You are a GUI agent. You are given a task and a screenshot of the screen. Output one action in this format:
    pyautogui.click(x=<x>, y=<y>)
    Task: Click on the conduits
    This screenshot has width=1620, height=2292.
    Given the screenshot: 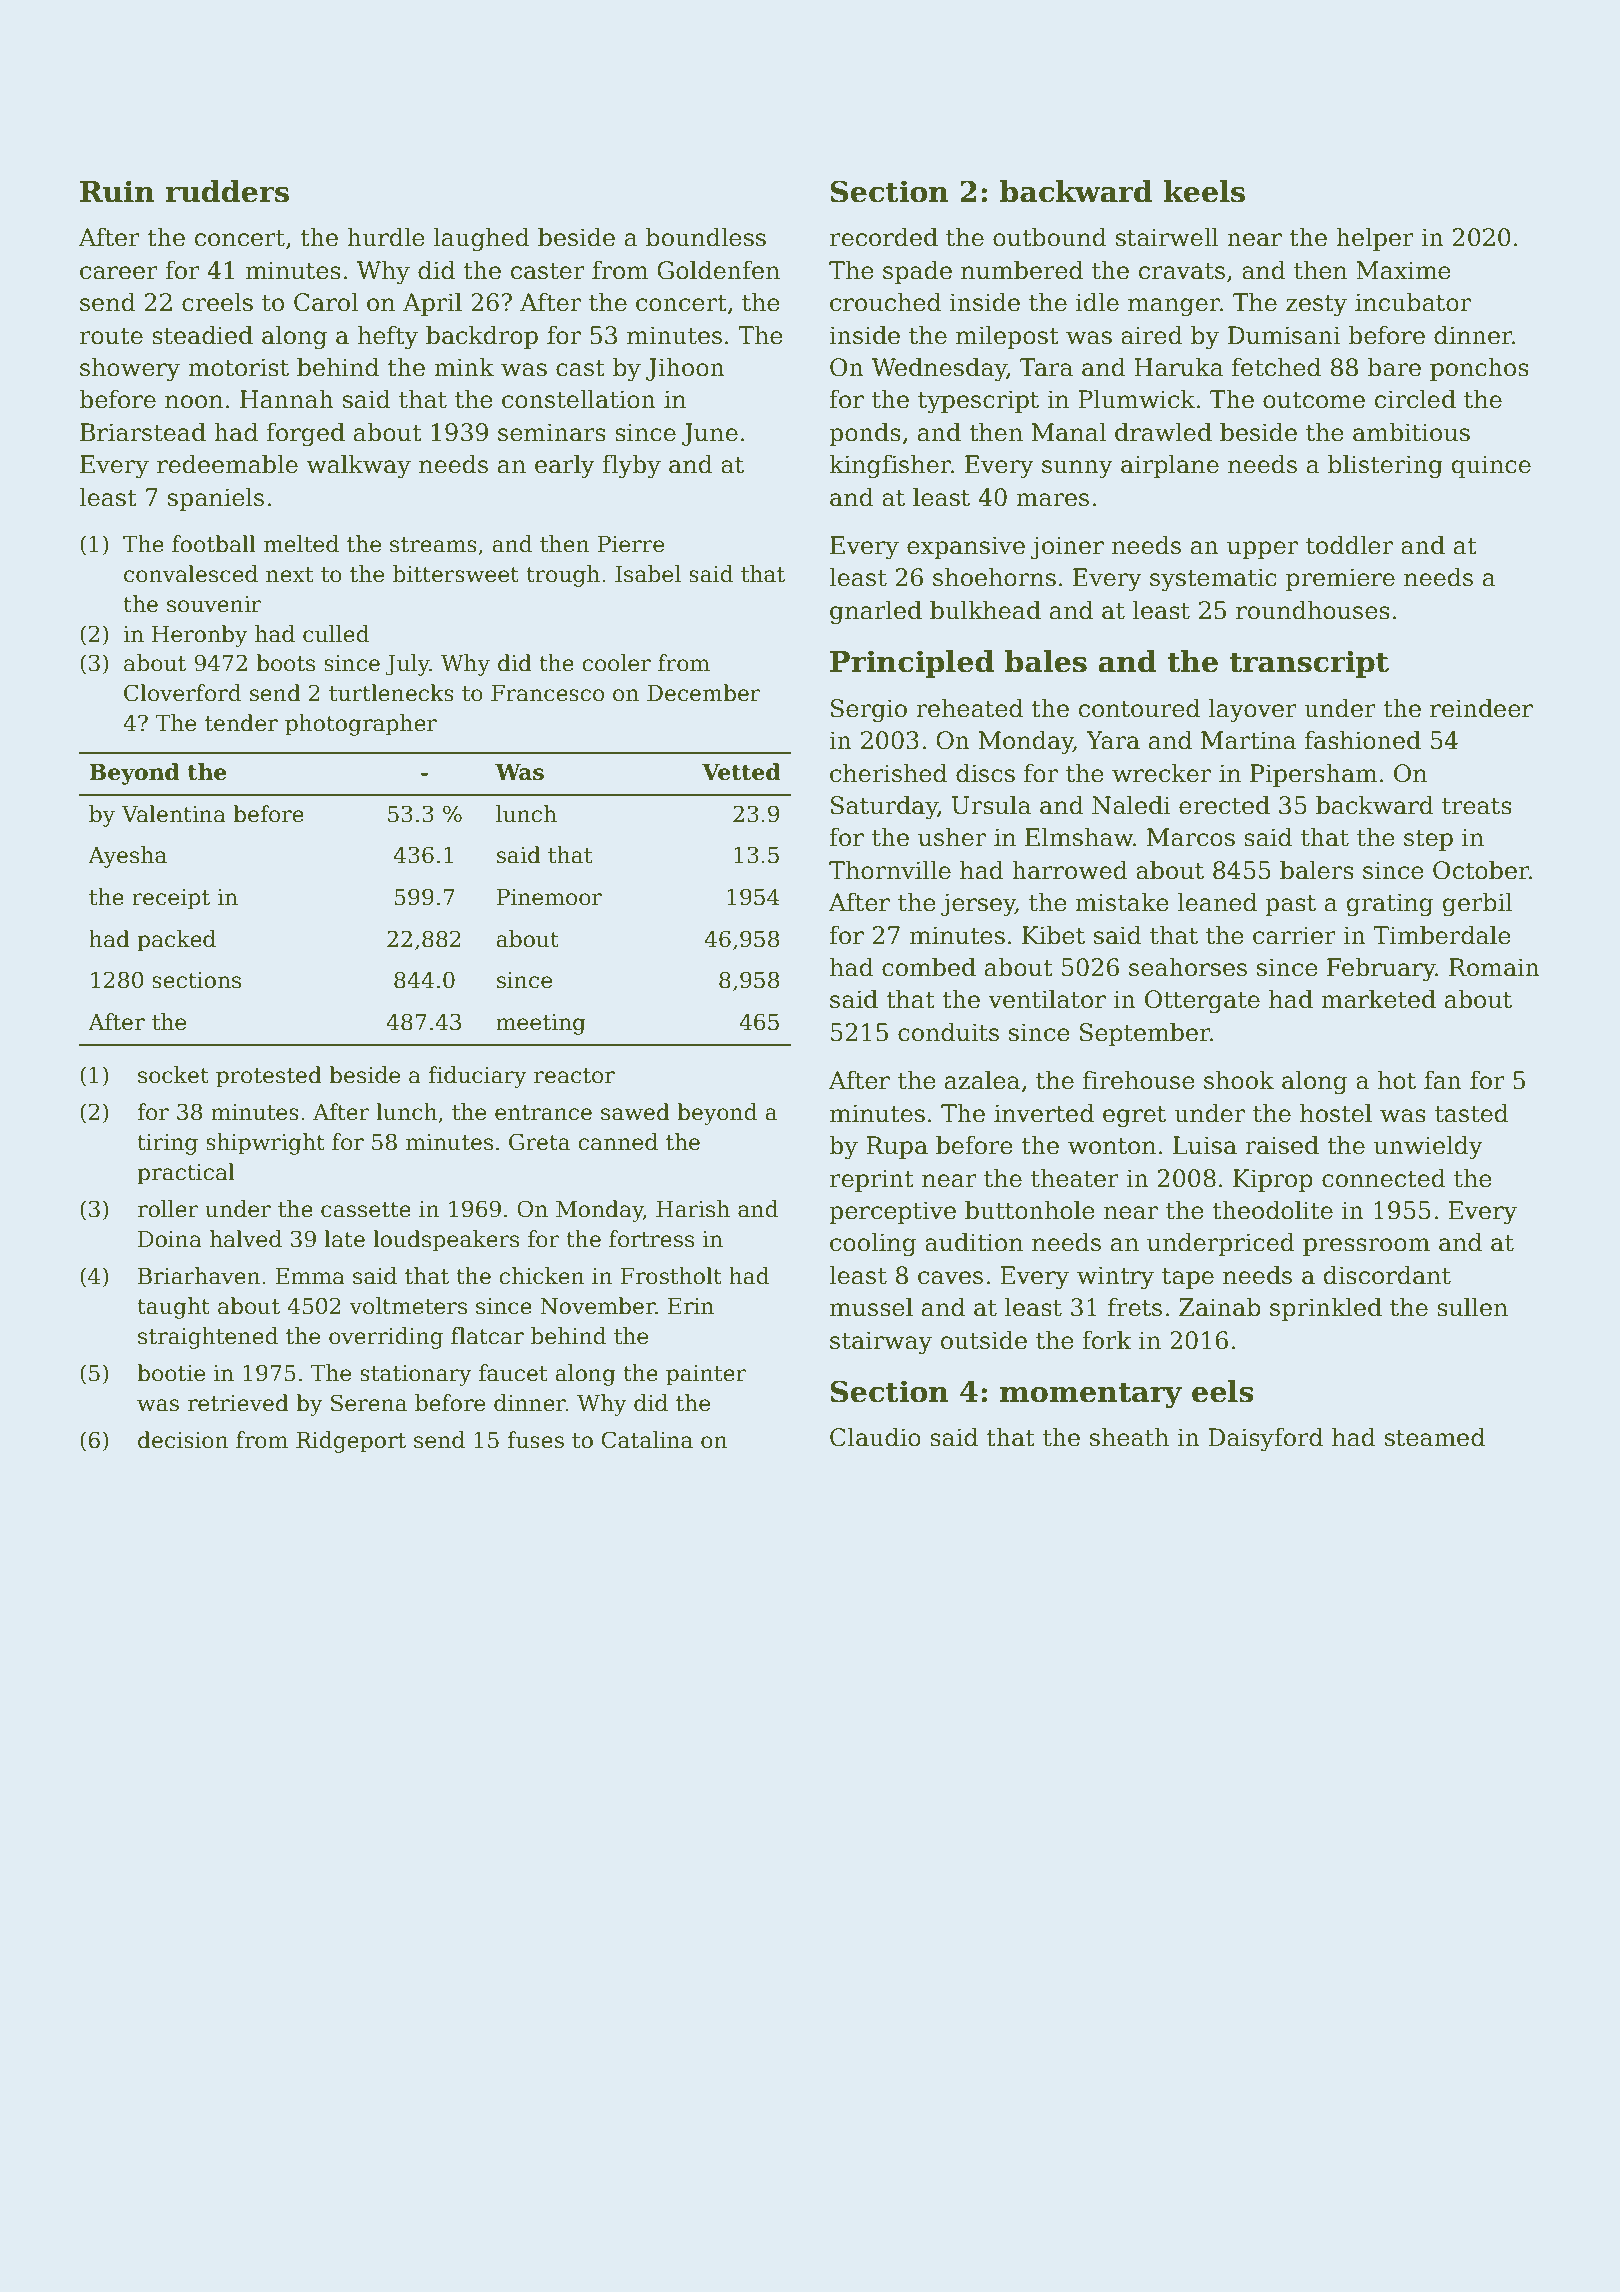 What is the action you would take?
    pyautogui.click(x=948, y=1032)
